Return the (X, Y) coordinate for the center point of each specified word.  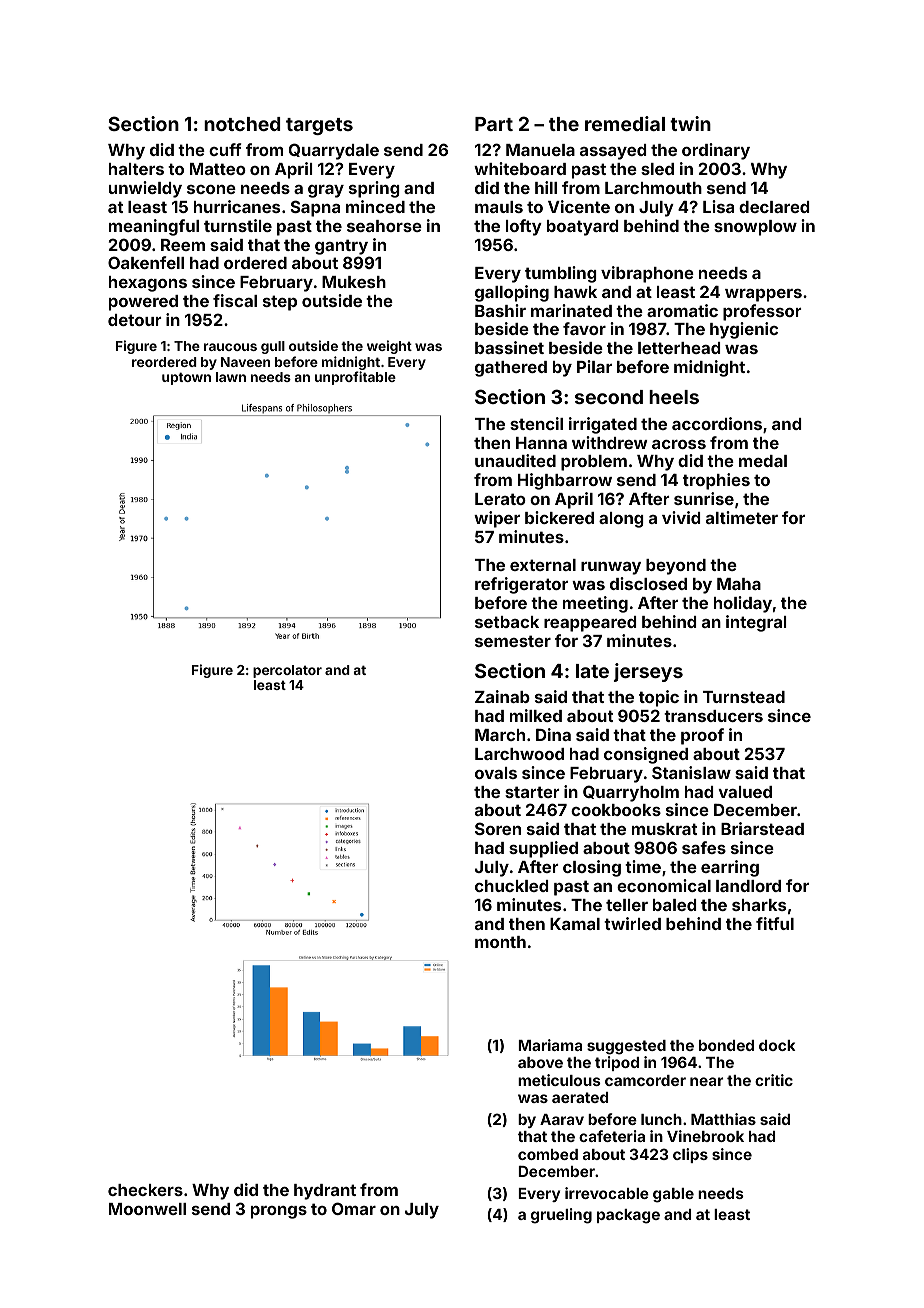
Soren (498, 828)
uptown (186, 378)
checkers (145, 1190)
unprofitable (355, 378)
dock (777, 1045)
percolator (287, 671)
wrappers (763, 295)
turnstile (238, 225)
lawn (231, 377)
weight (389, 347)
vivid (681, 517)
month (500, 942)
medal (763, 461)
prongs (279, 1212)
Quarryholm (631, 793)
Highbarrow (565, 481)
